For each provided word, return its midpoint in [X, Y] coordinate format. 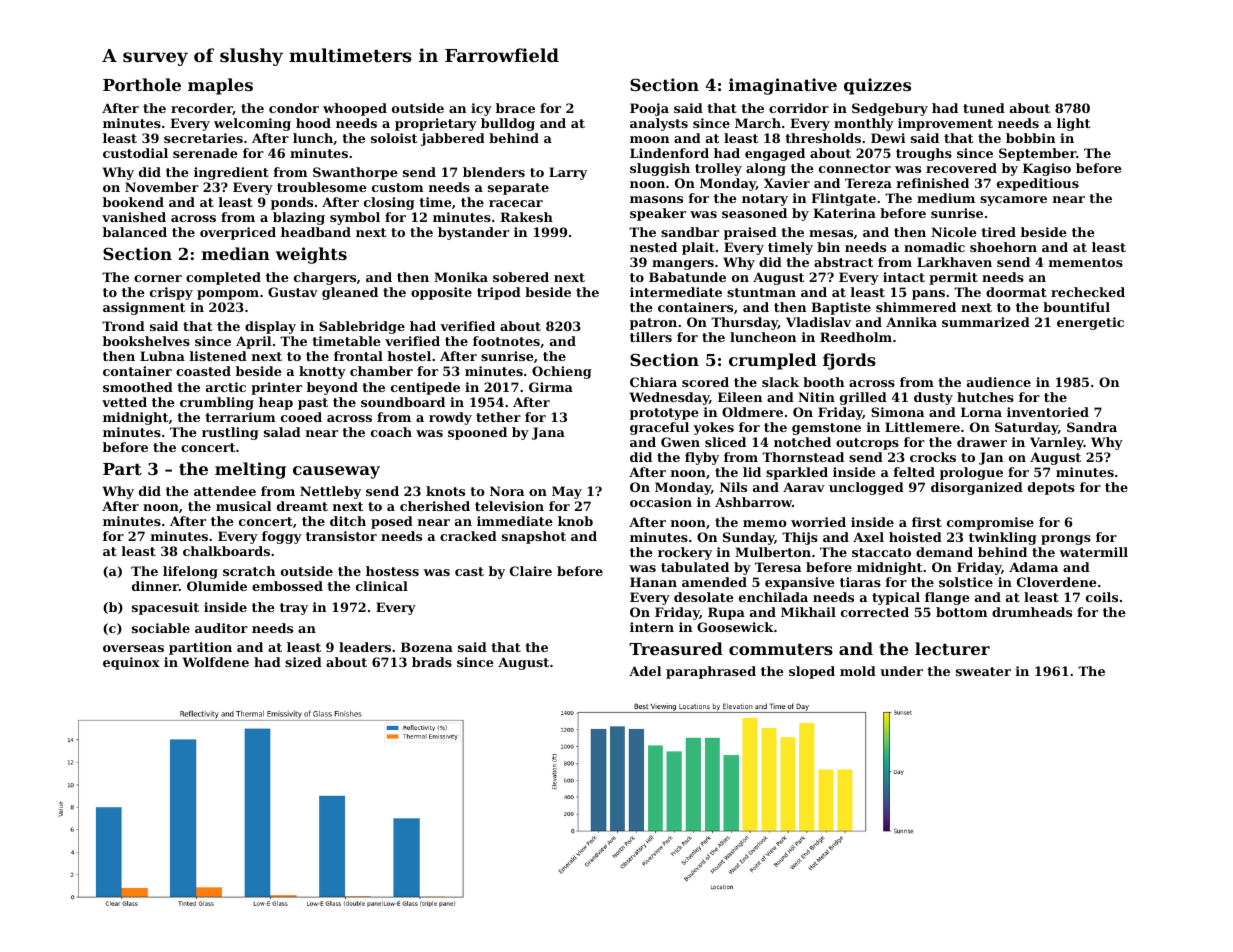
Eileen [740, 397]
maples [220, 86]
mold [858, 671]
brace [515, 108]
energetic [1090, 323]
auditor [221, 628]
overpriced [238, 233]
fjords [849, 361]
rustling [230, 433]
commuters [781, 649]
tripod [499, 293]
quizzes [877, 86]
